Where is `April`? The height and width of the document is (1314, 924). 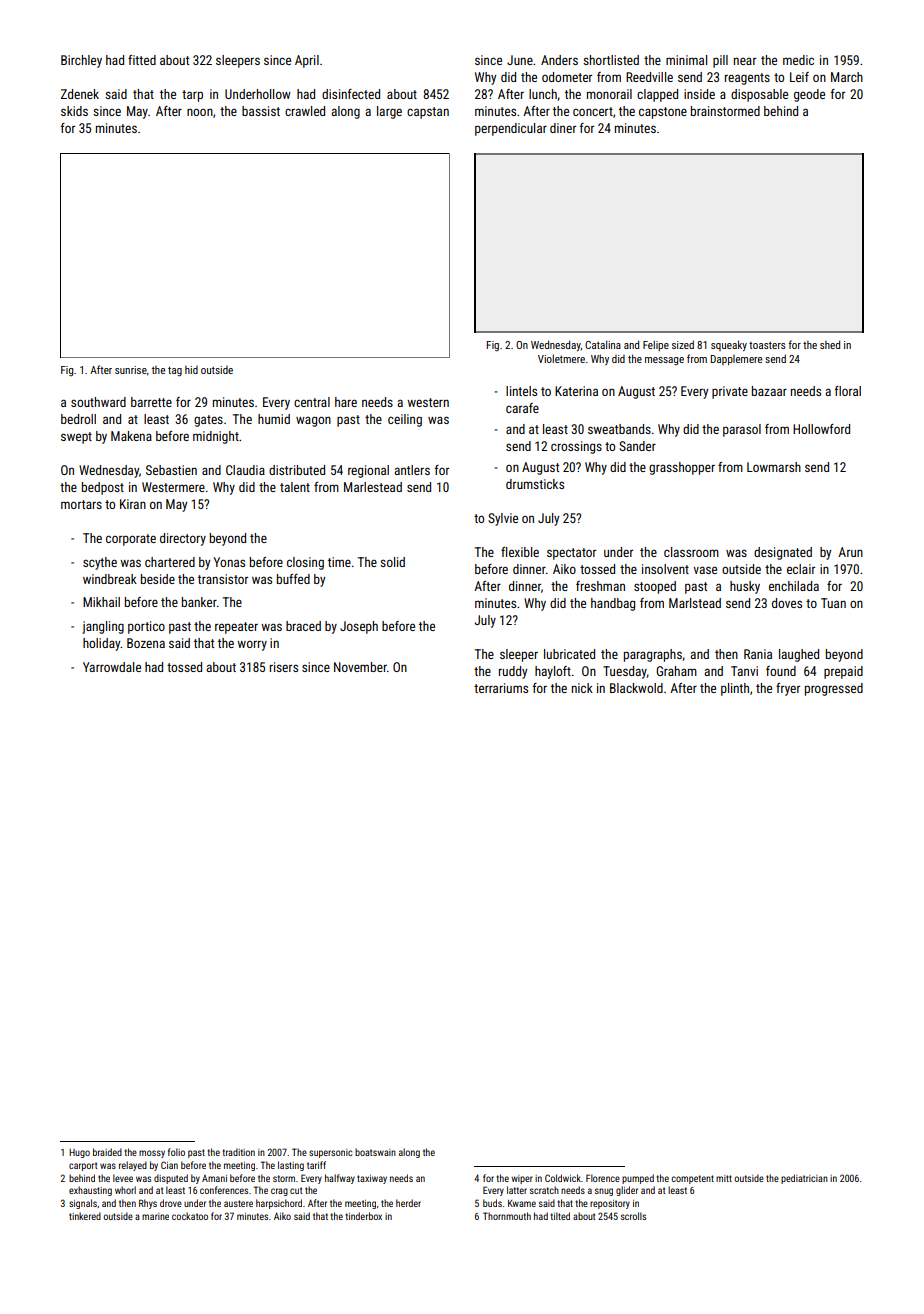 April is located at coordinates (307, 61).
